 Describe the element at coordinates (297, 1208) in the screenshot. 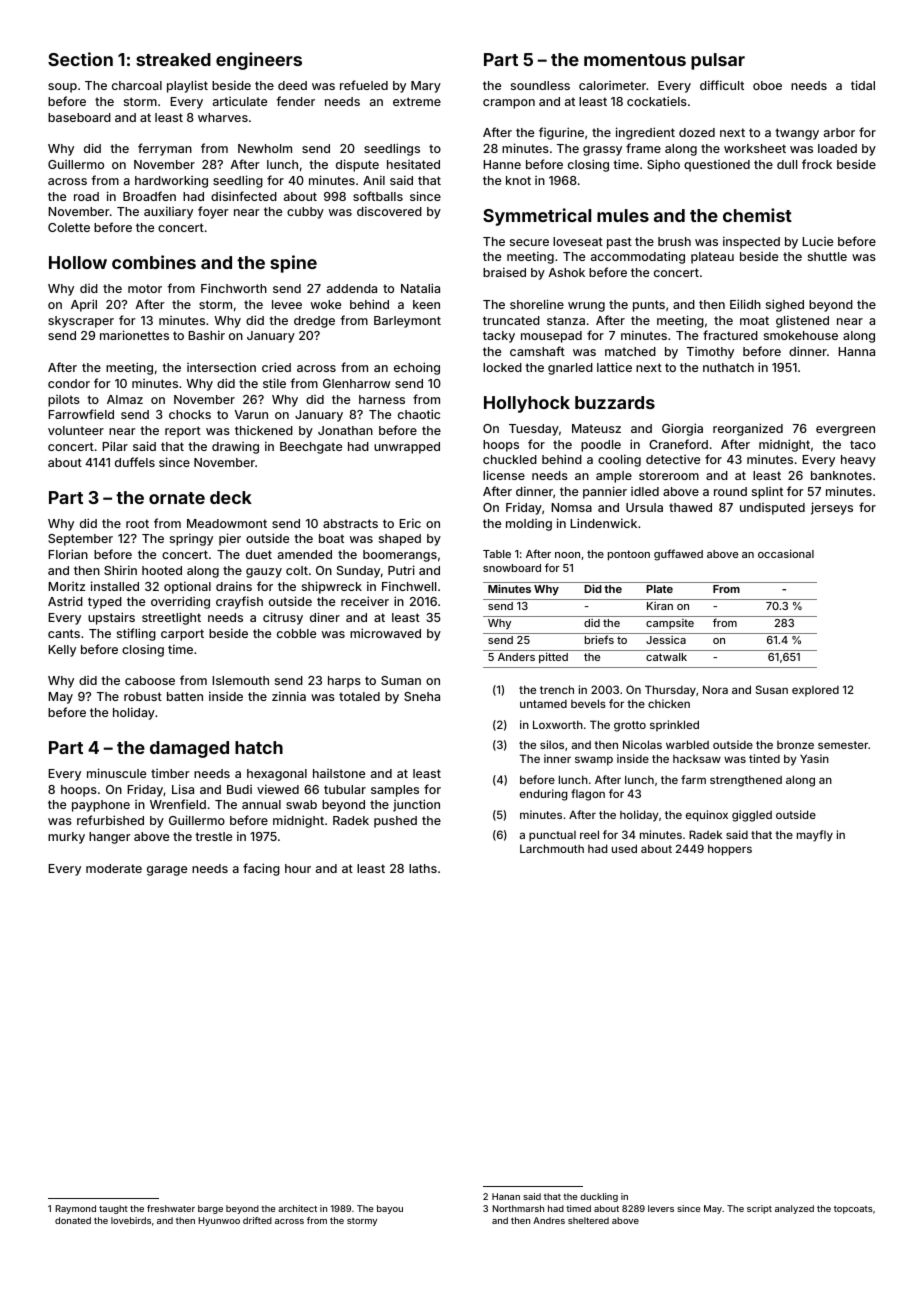

I see `architect` at that location.
